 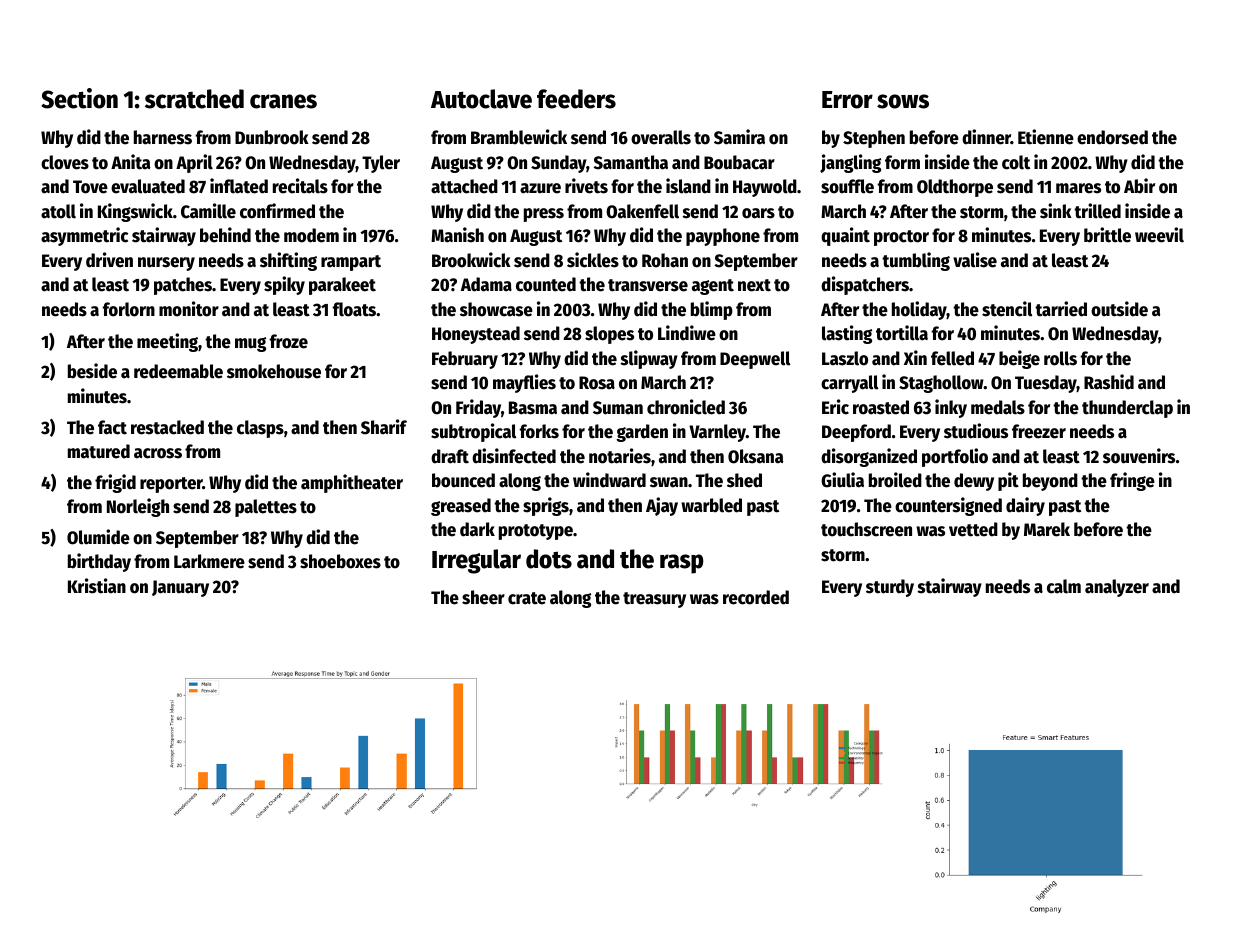 What do you see at coordinates (539, 431) in the image?
I see `forks` at bounding box center [539, 431].
